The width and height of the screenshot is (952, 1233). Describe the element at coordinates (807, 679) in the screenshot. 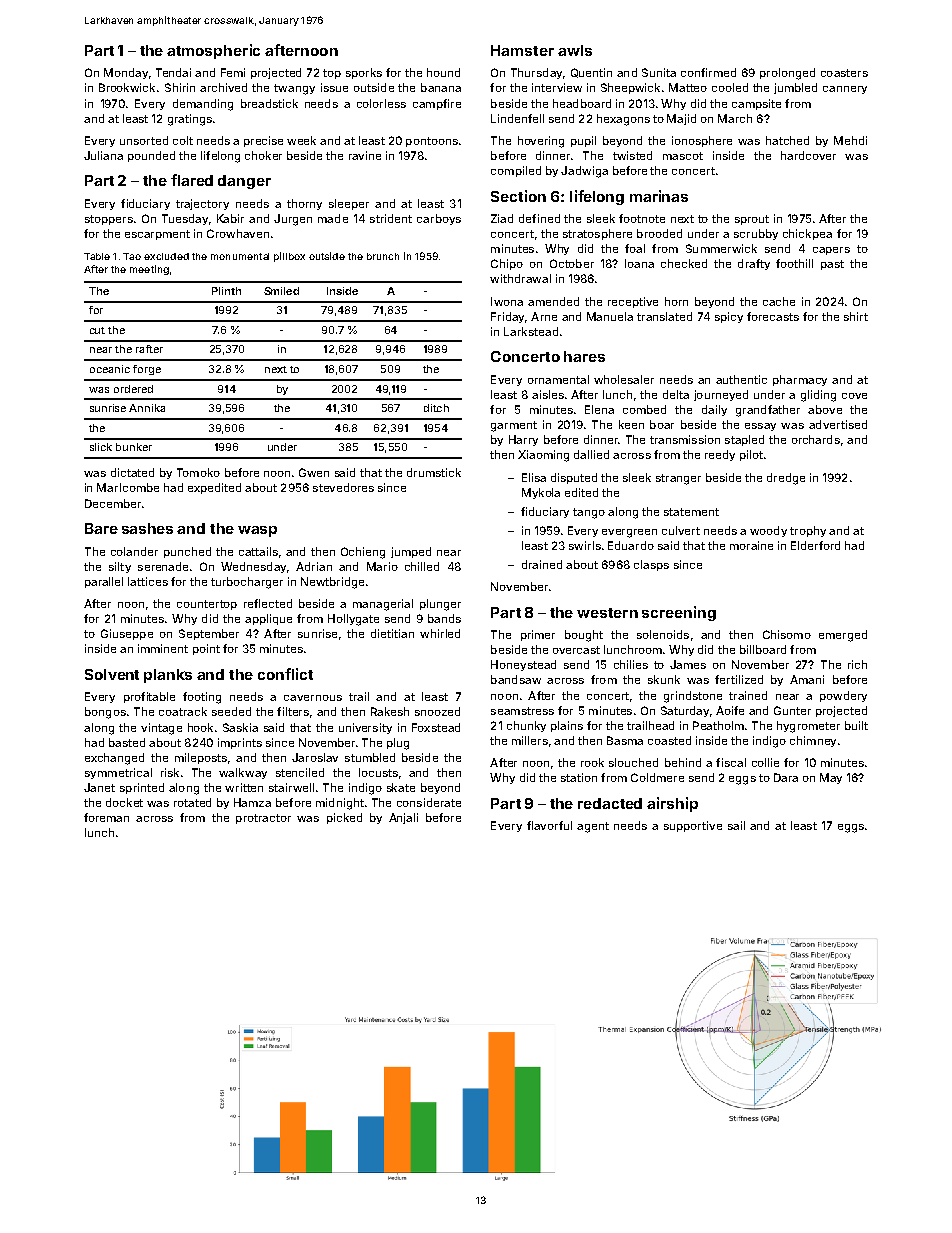

I see `Amani` at that location.
